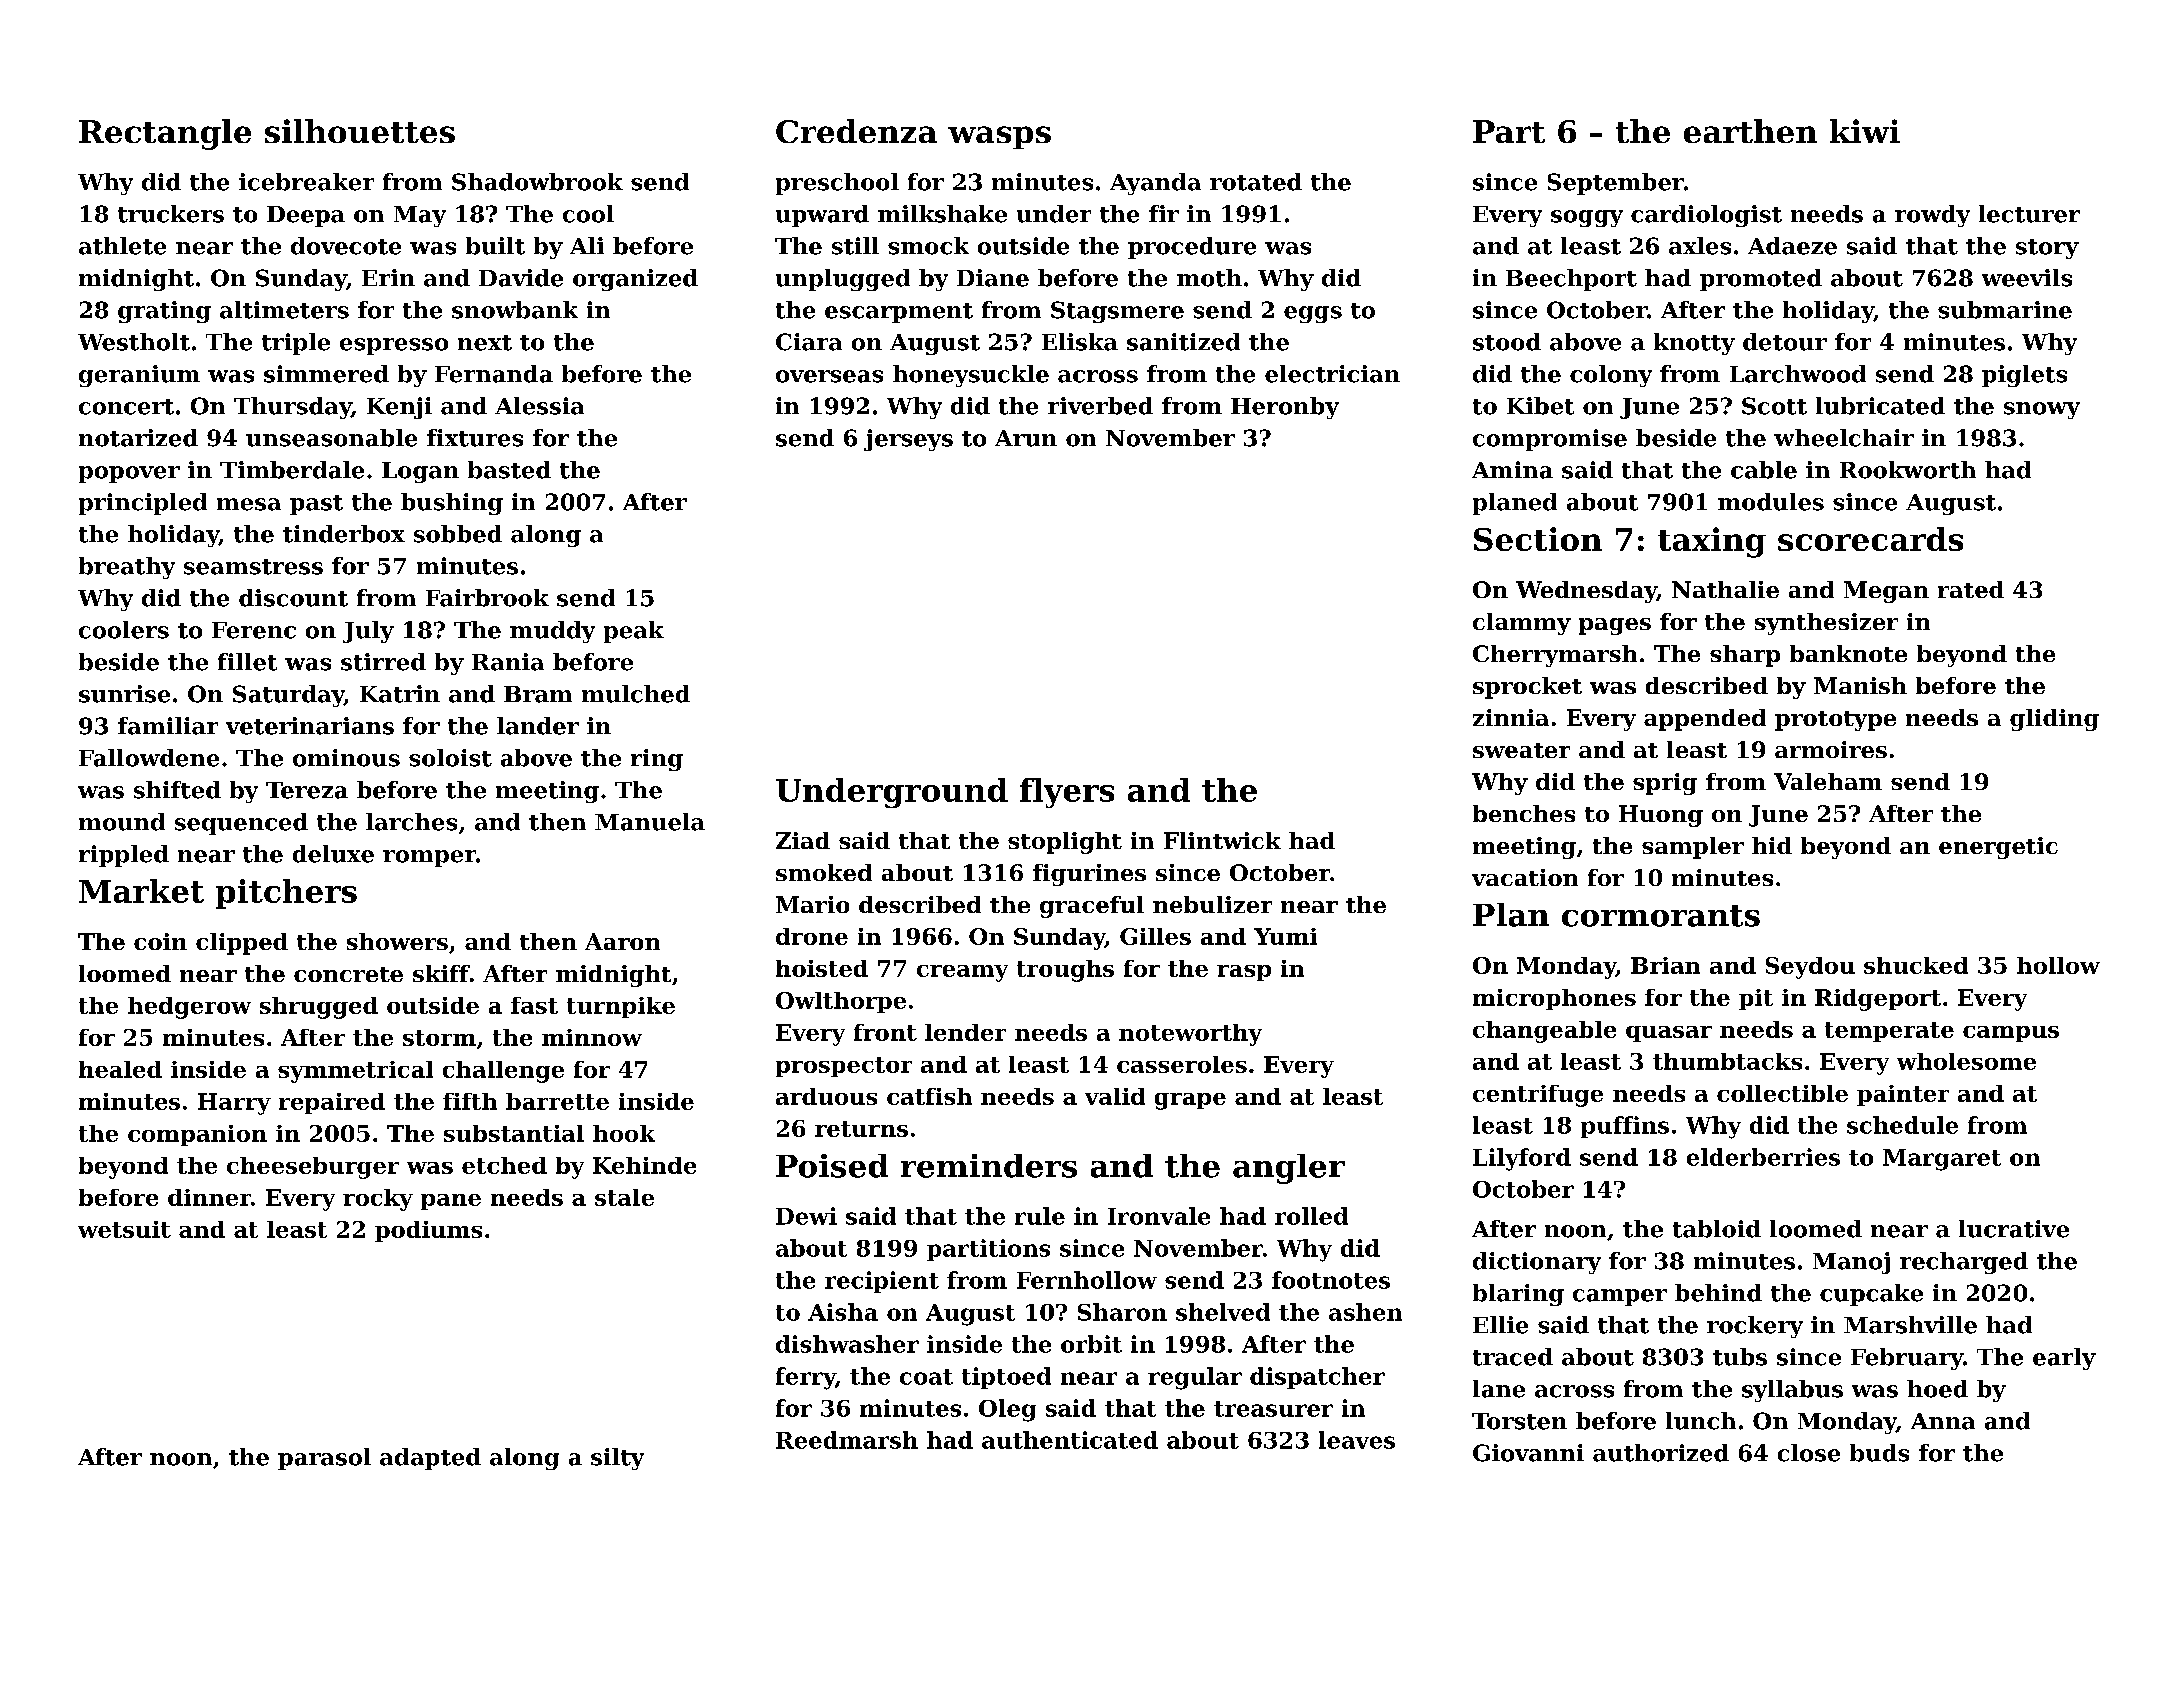  What do you see at coordinates (189, 1008) in the page?
I see `hedgerow` at bounding box center [189, 1008].
